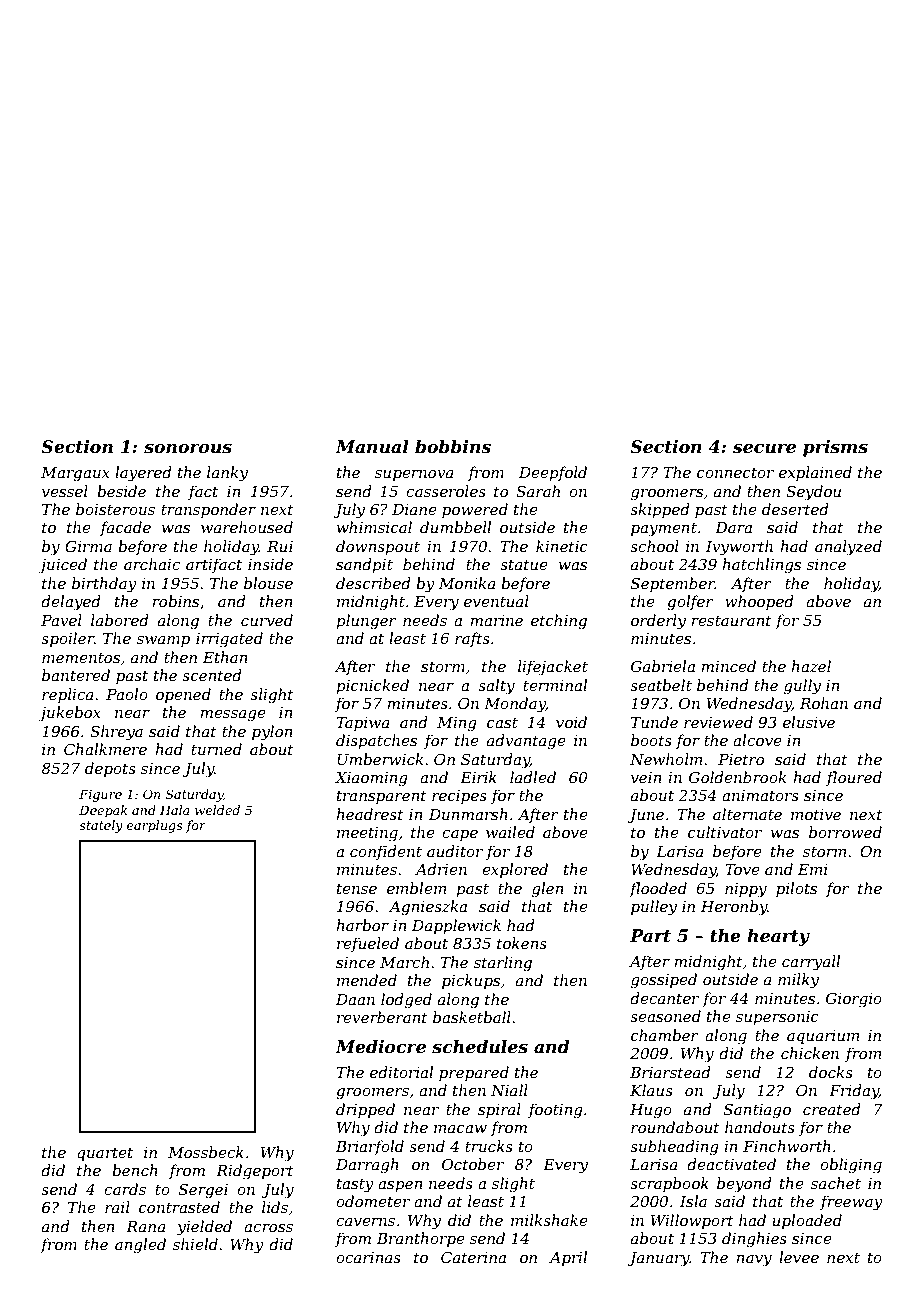 Image resolution: width=924 pixels, height=1308 pixels. What do you see at coordinates (140, 1246) in the screenshot?
I see `angled` at bounding box center [140, 1246].
